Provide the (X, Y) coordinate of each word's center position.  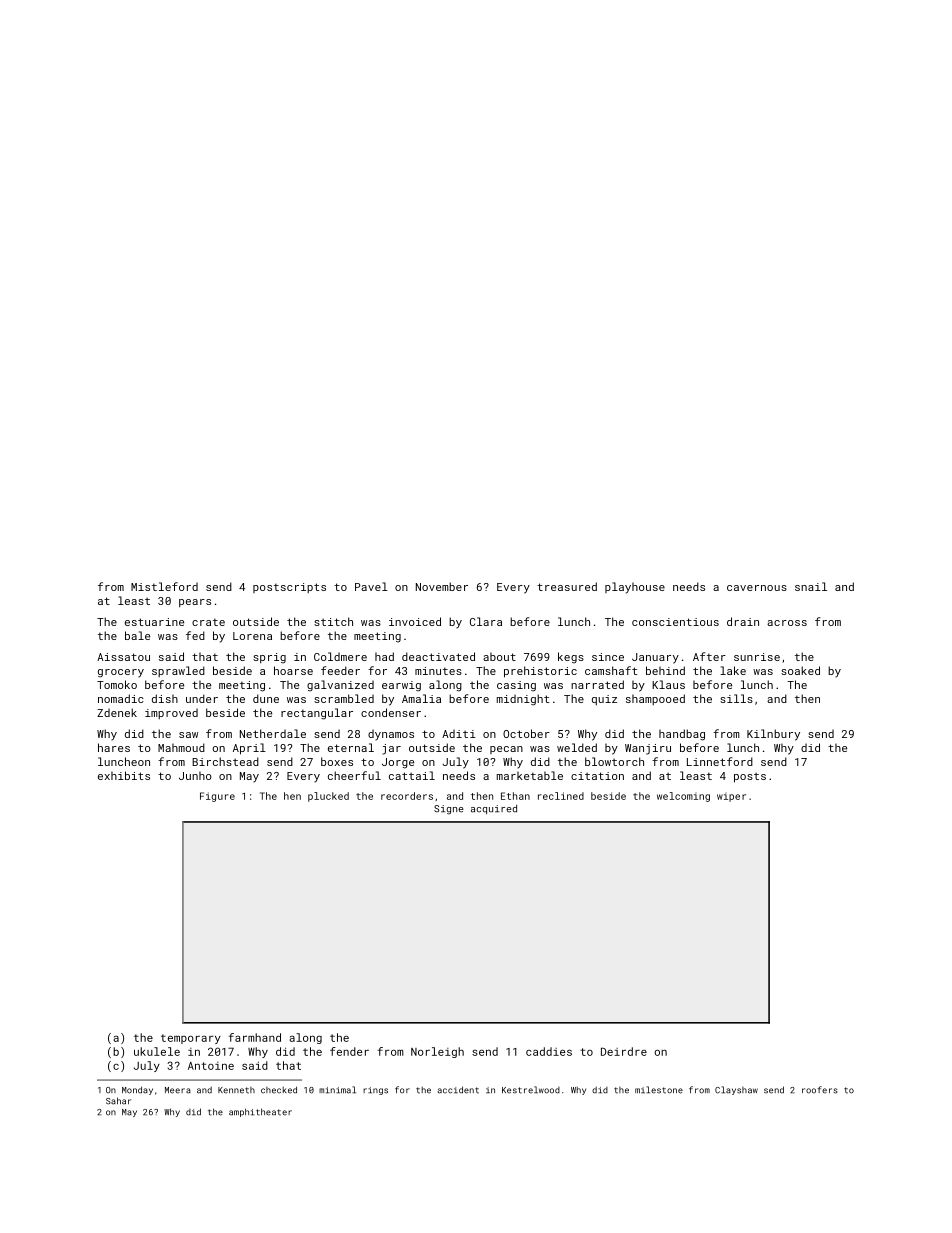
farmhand (255, 1037)
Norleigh (437, 1052)
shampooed (655, 699)
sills (736, 698)
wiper (731, 797)
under (202, 698)
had (384, 656)
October (526, 733)
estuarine (154, 622)
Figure (217, 797)
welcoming (683, 797)
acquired (494, 809)
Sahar (118, 1101)
